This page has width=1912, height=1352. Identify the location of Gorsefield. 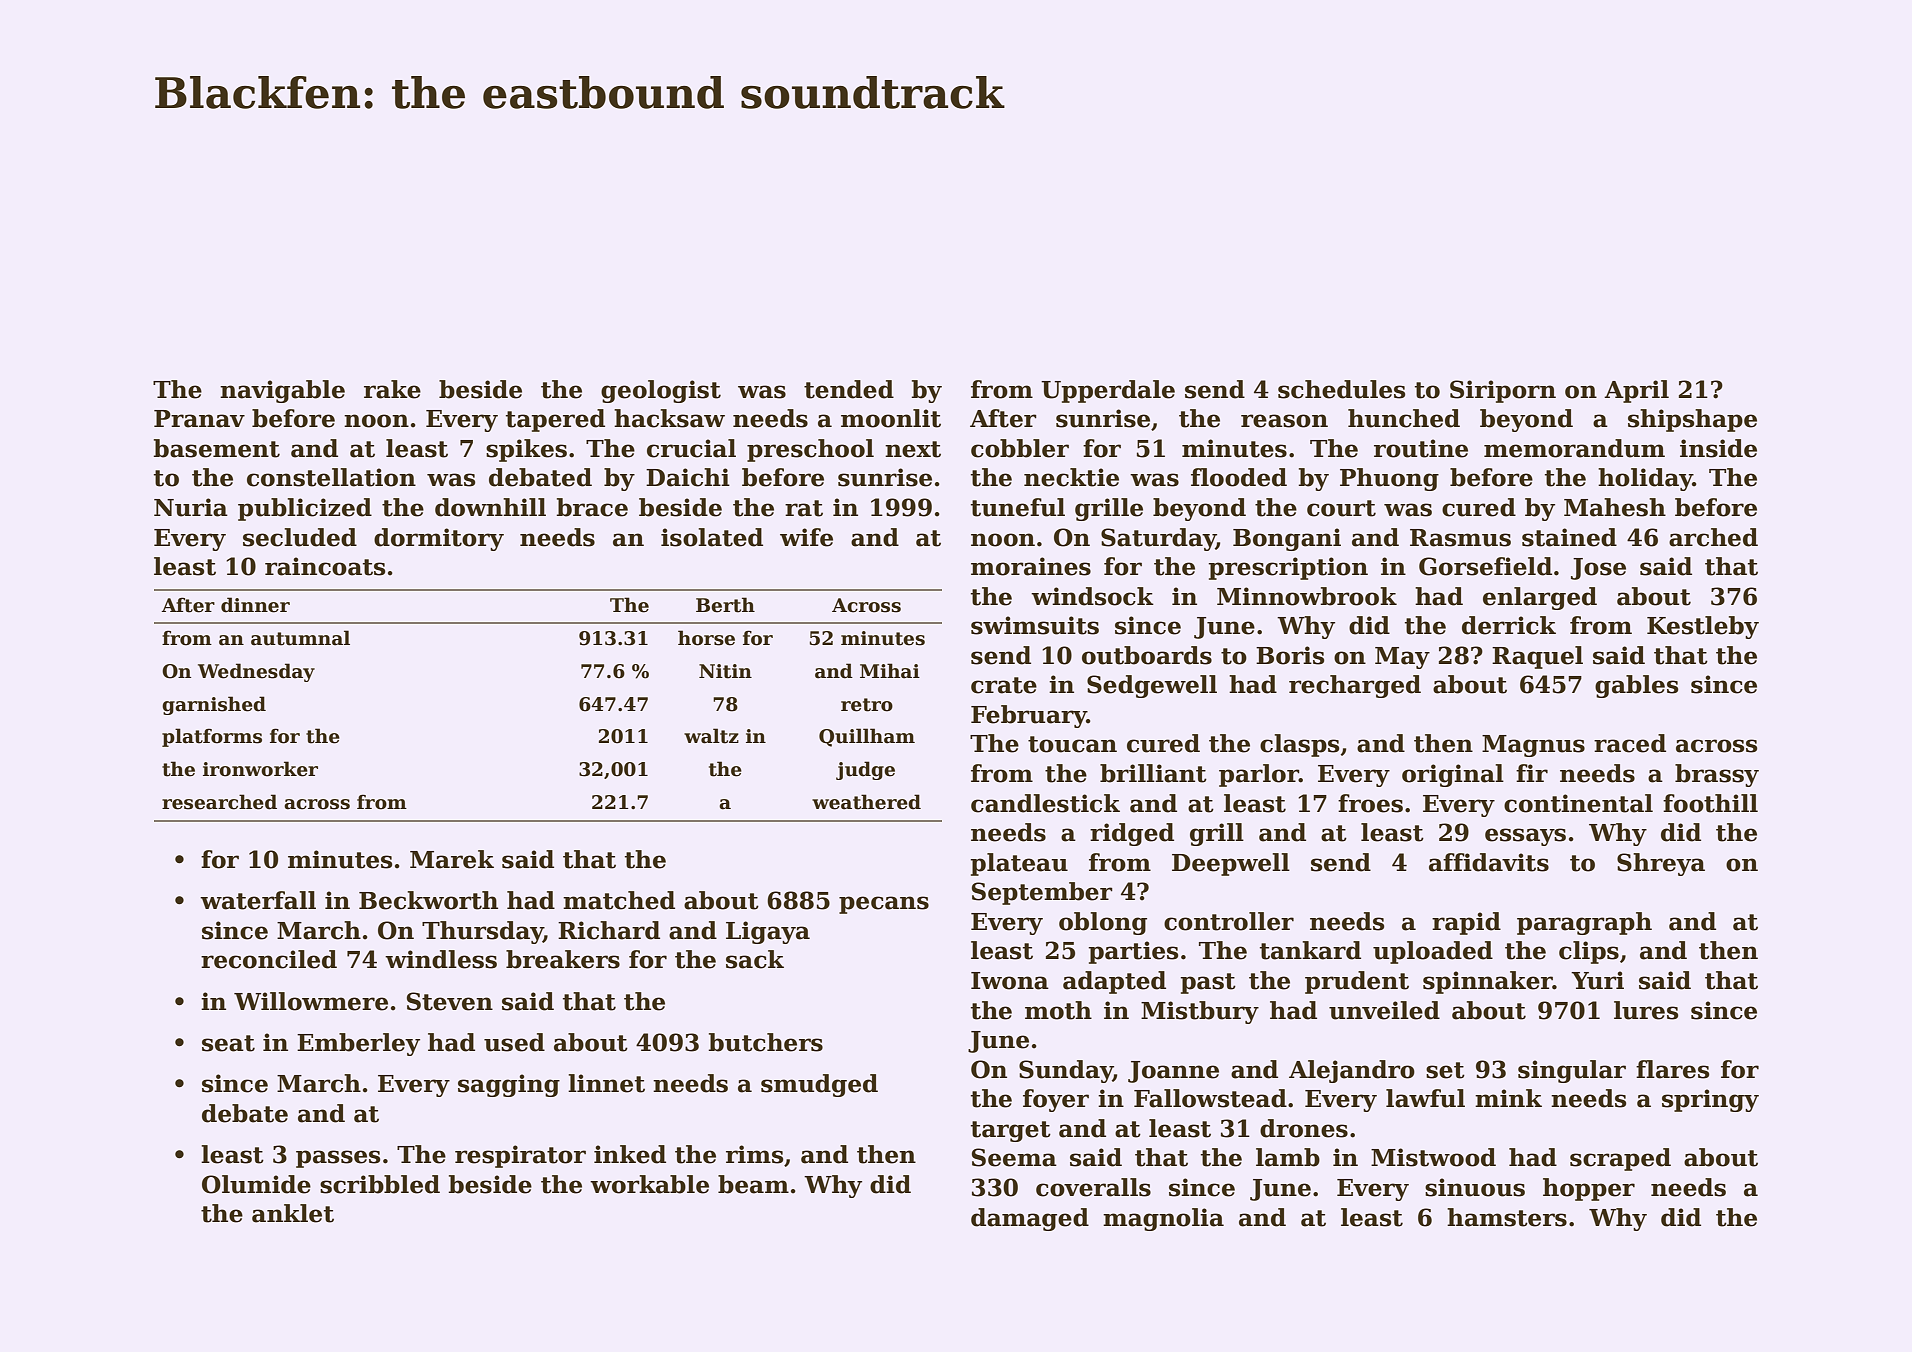
(1485, 566).
